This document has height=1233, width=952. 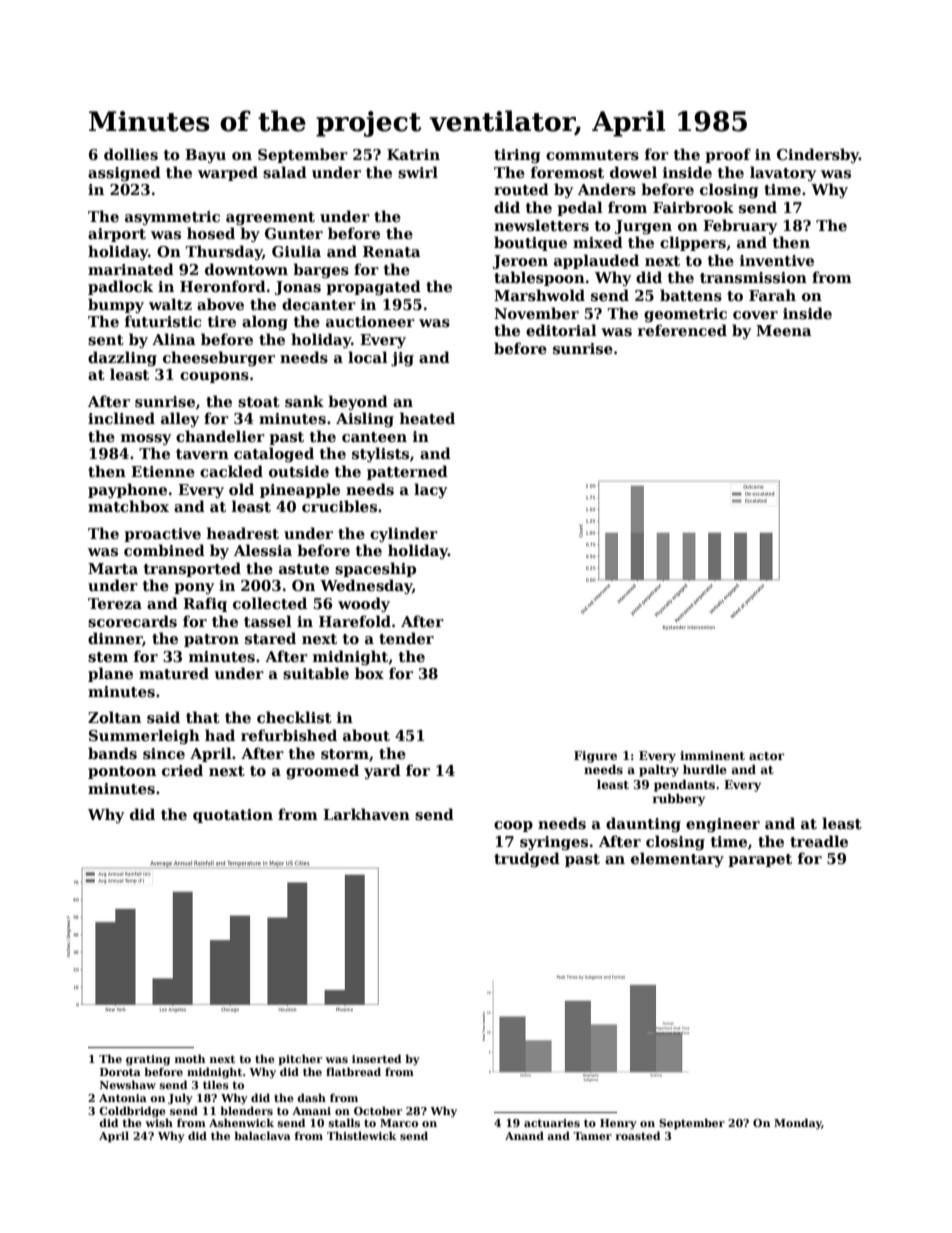 I want to click on Dorota, so click(x=120, y=1072).
